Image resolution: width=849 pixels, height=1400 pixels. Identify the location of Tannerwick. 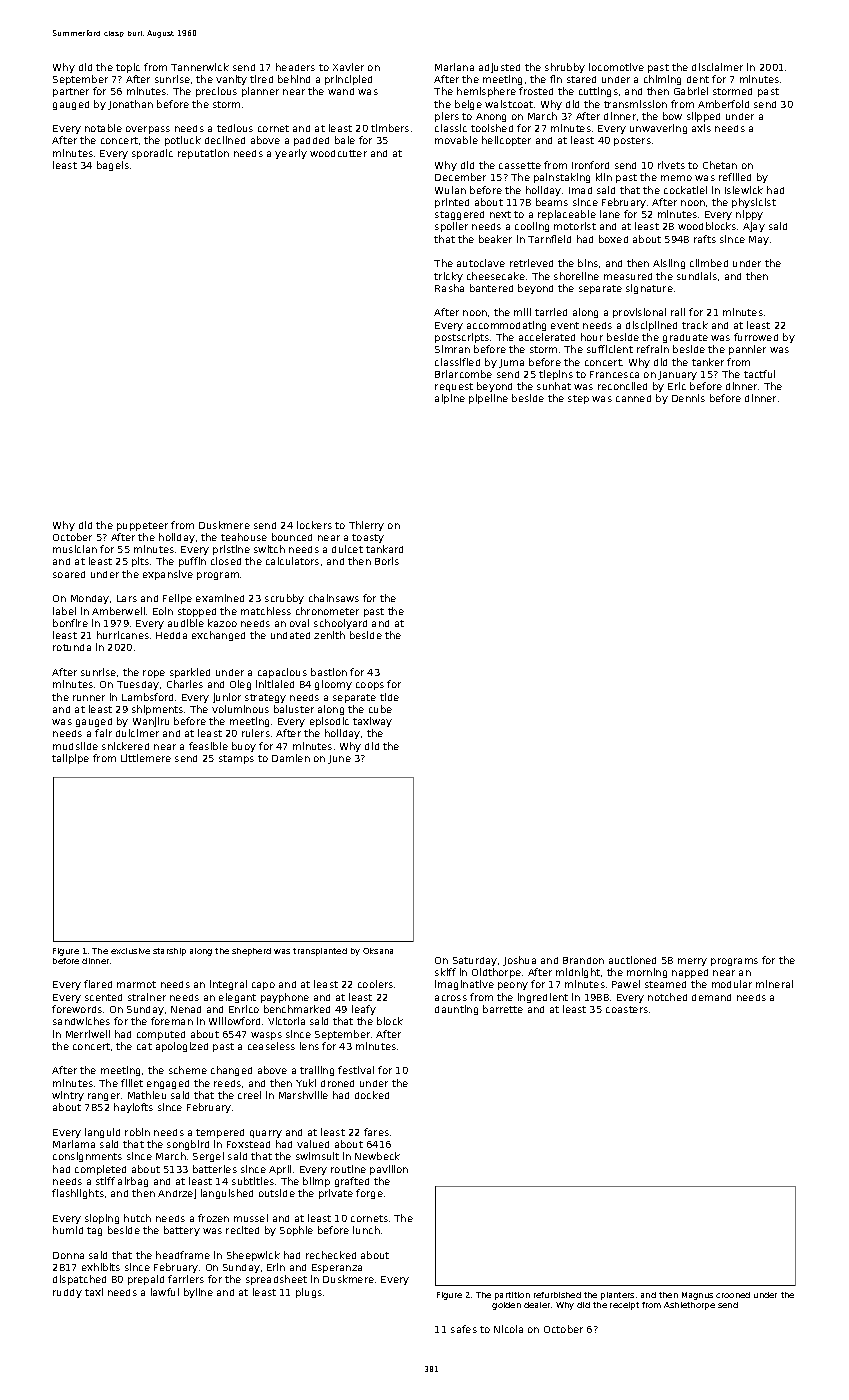
(200, 67).
